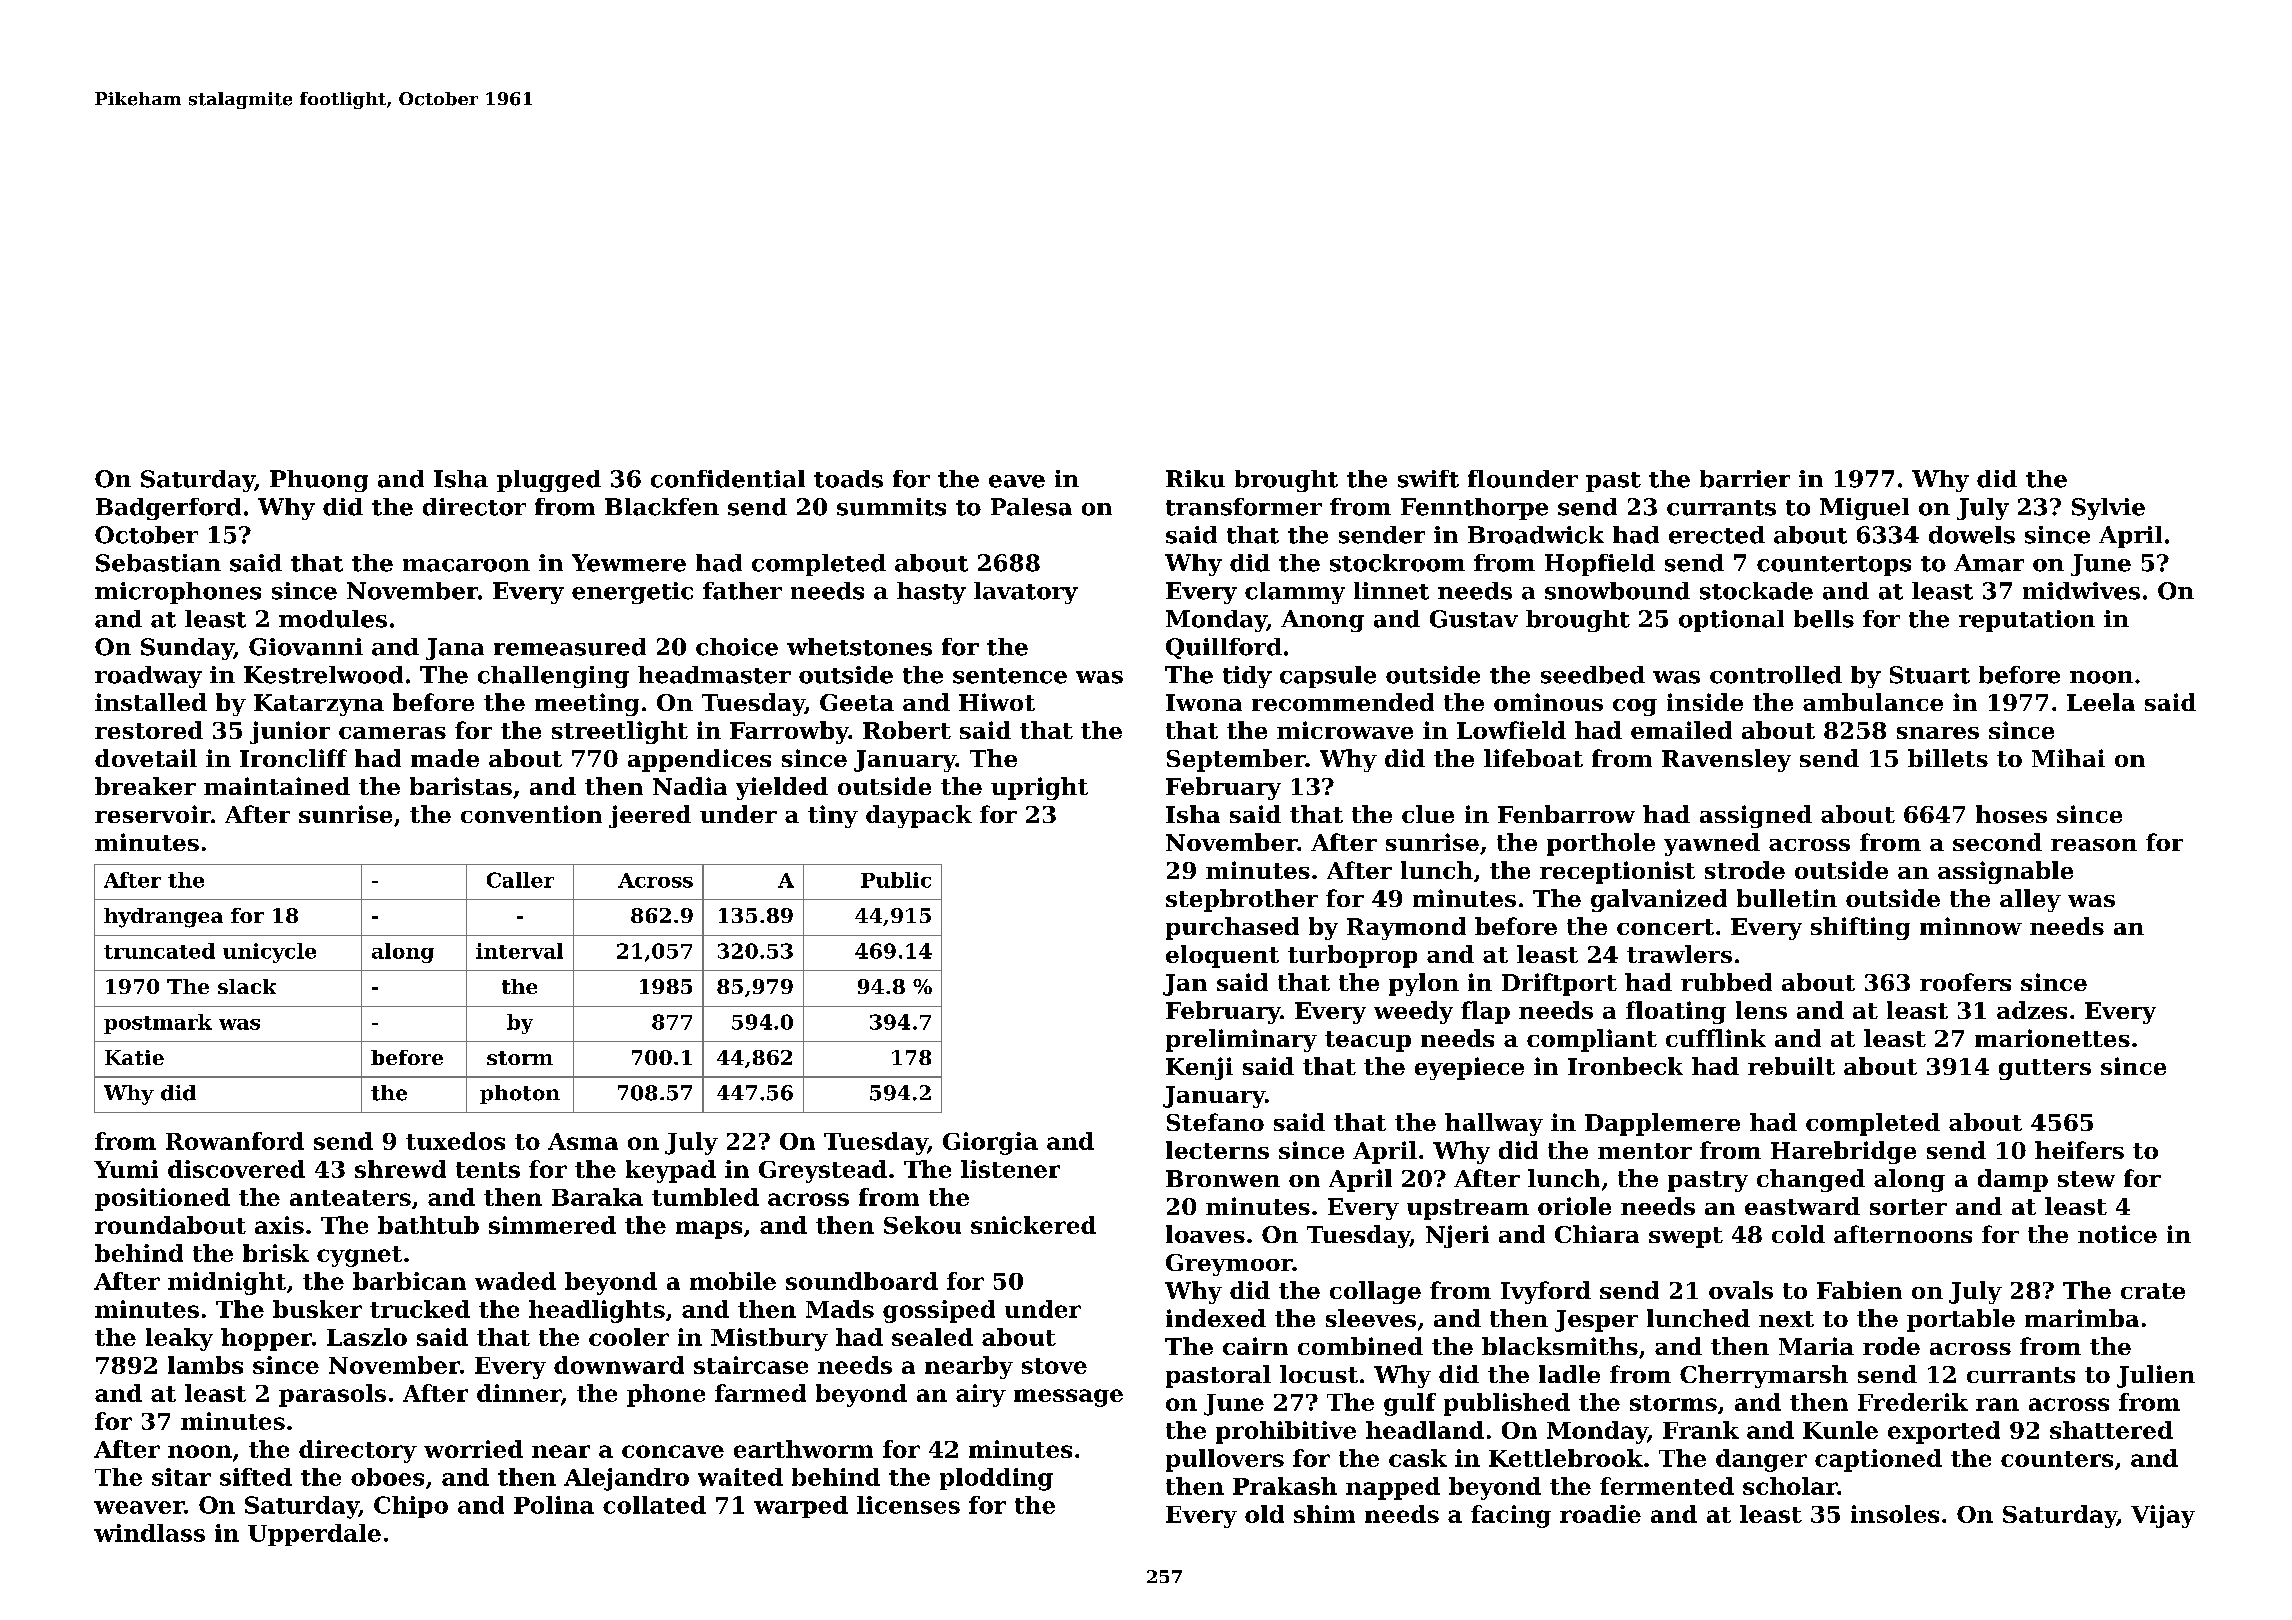  I want to click on barrier, so click(1745, 479).
